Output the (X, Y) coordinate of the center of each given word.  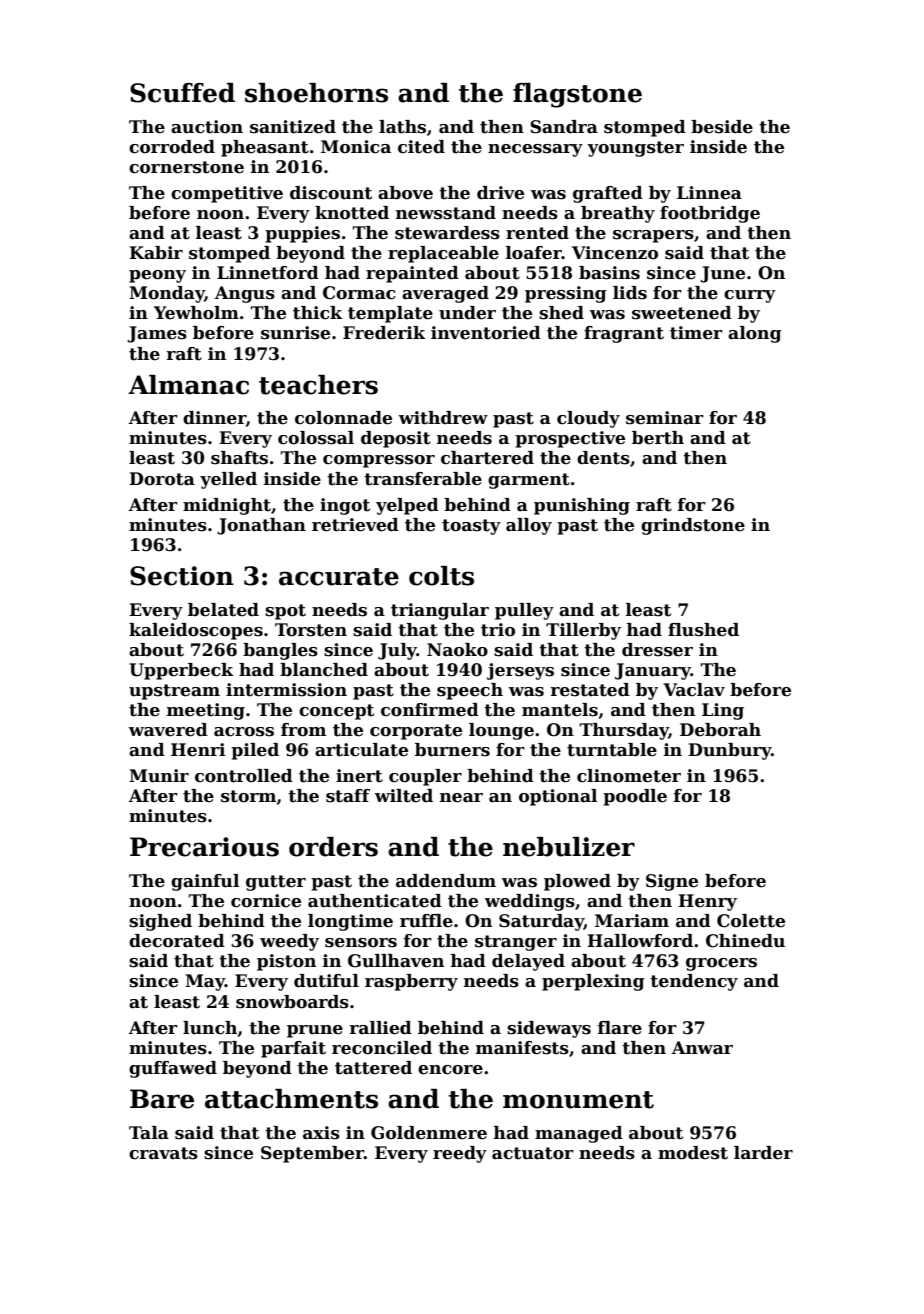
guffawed (173, 1069)
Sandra (564, 127)
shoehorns (316, 93)
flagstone (577, 95)
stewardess (447, 233)
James (157, 334)
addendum (446, 881)
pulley (524, 611)
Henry (707, 902)
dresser (657, 650)
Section (182, 576)
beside (722, 127)
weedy (289, 942)
